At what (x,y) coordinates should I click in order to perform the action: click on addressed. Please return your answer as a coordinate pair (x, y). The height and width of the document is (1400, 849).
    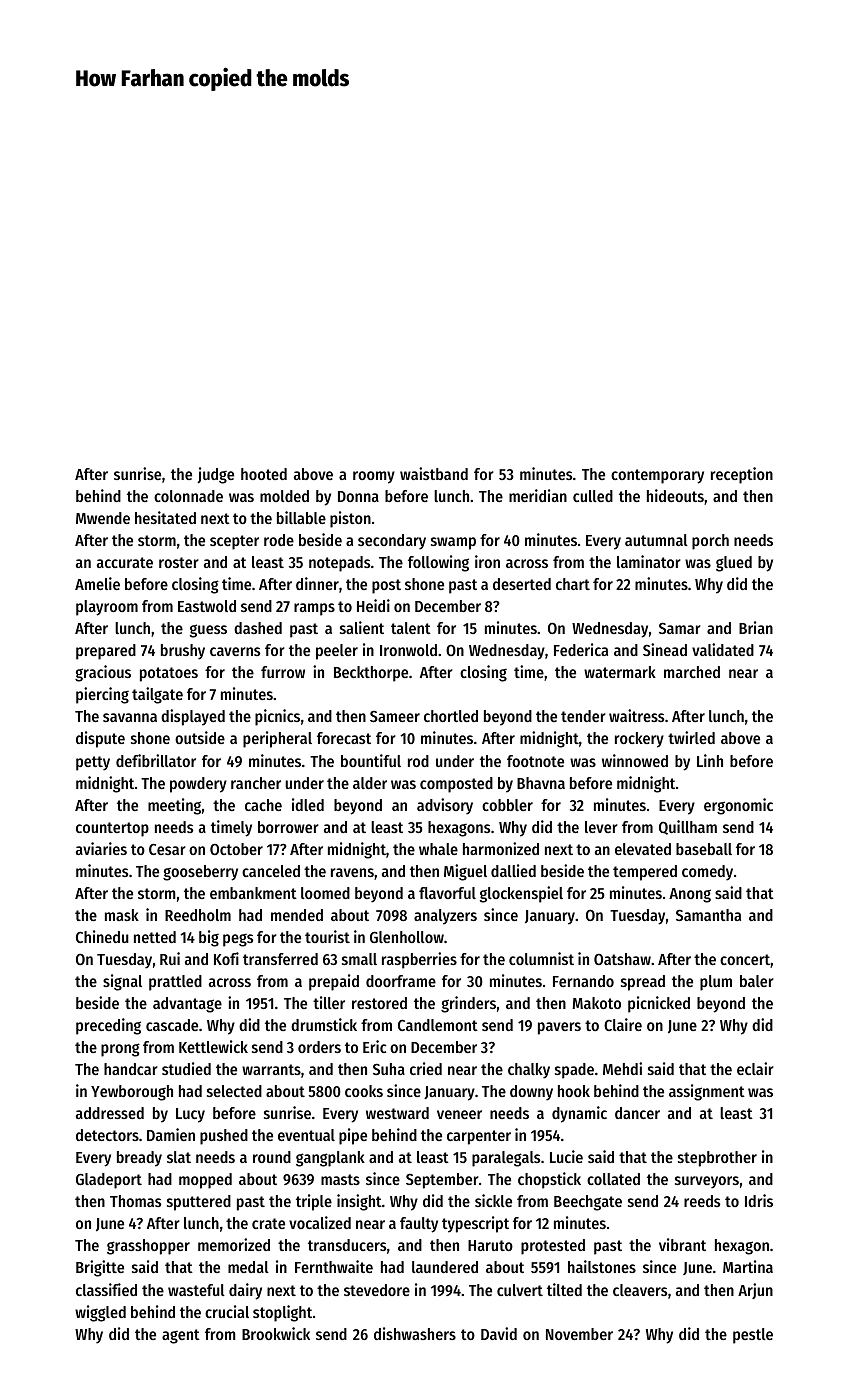
    Looking at the image, I should click on (110, 1113).
